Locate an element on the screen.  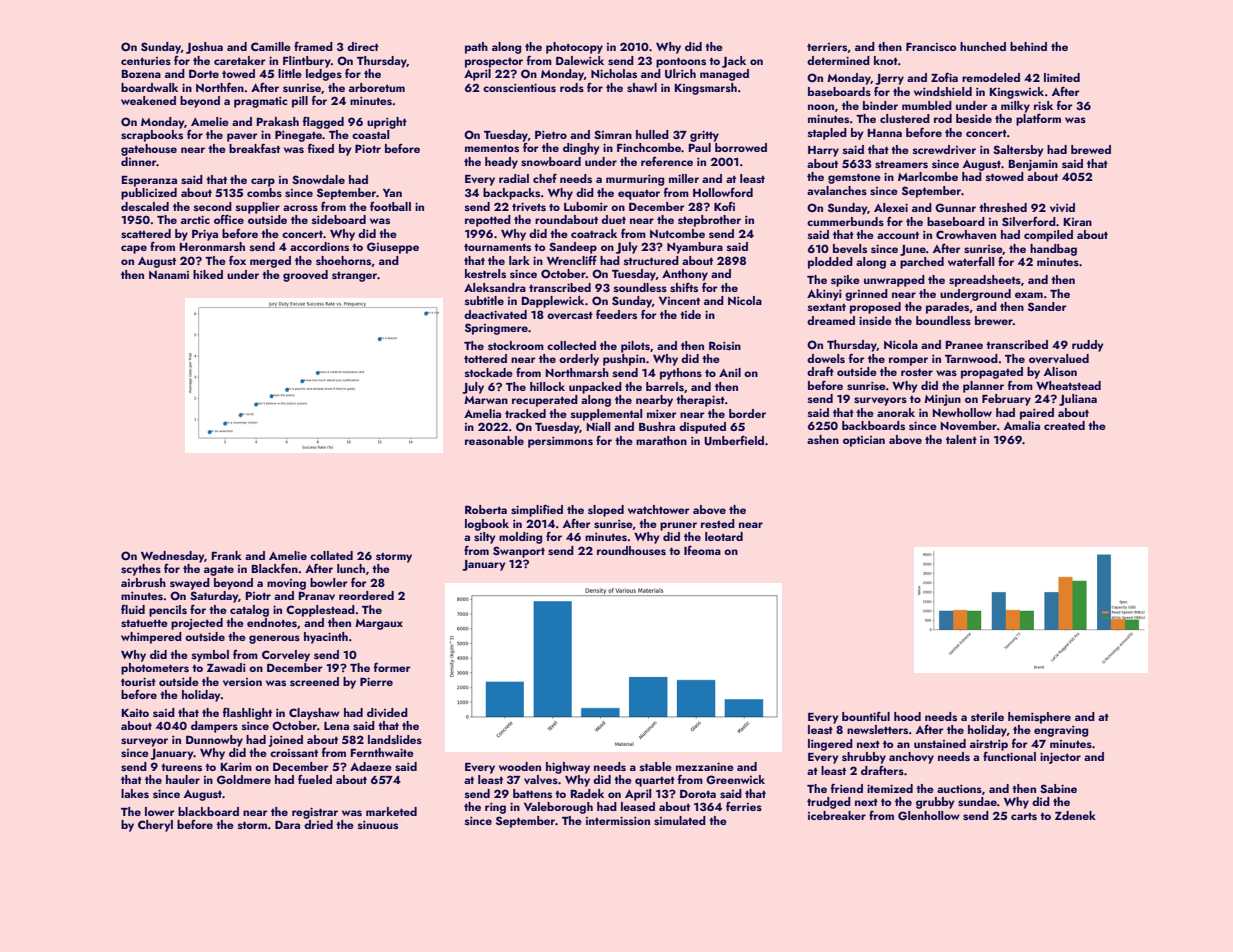
romper is located at coordinates (908, 361).
